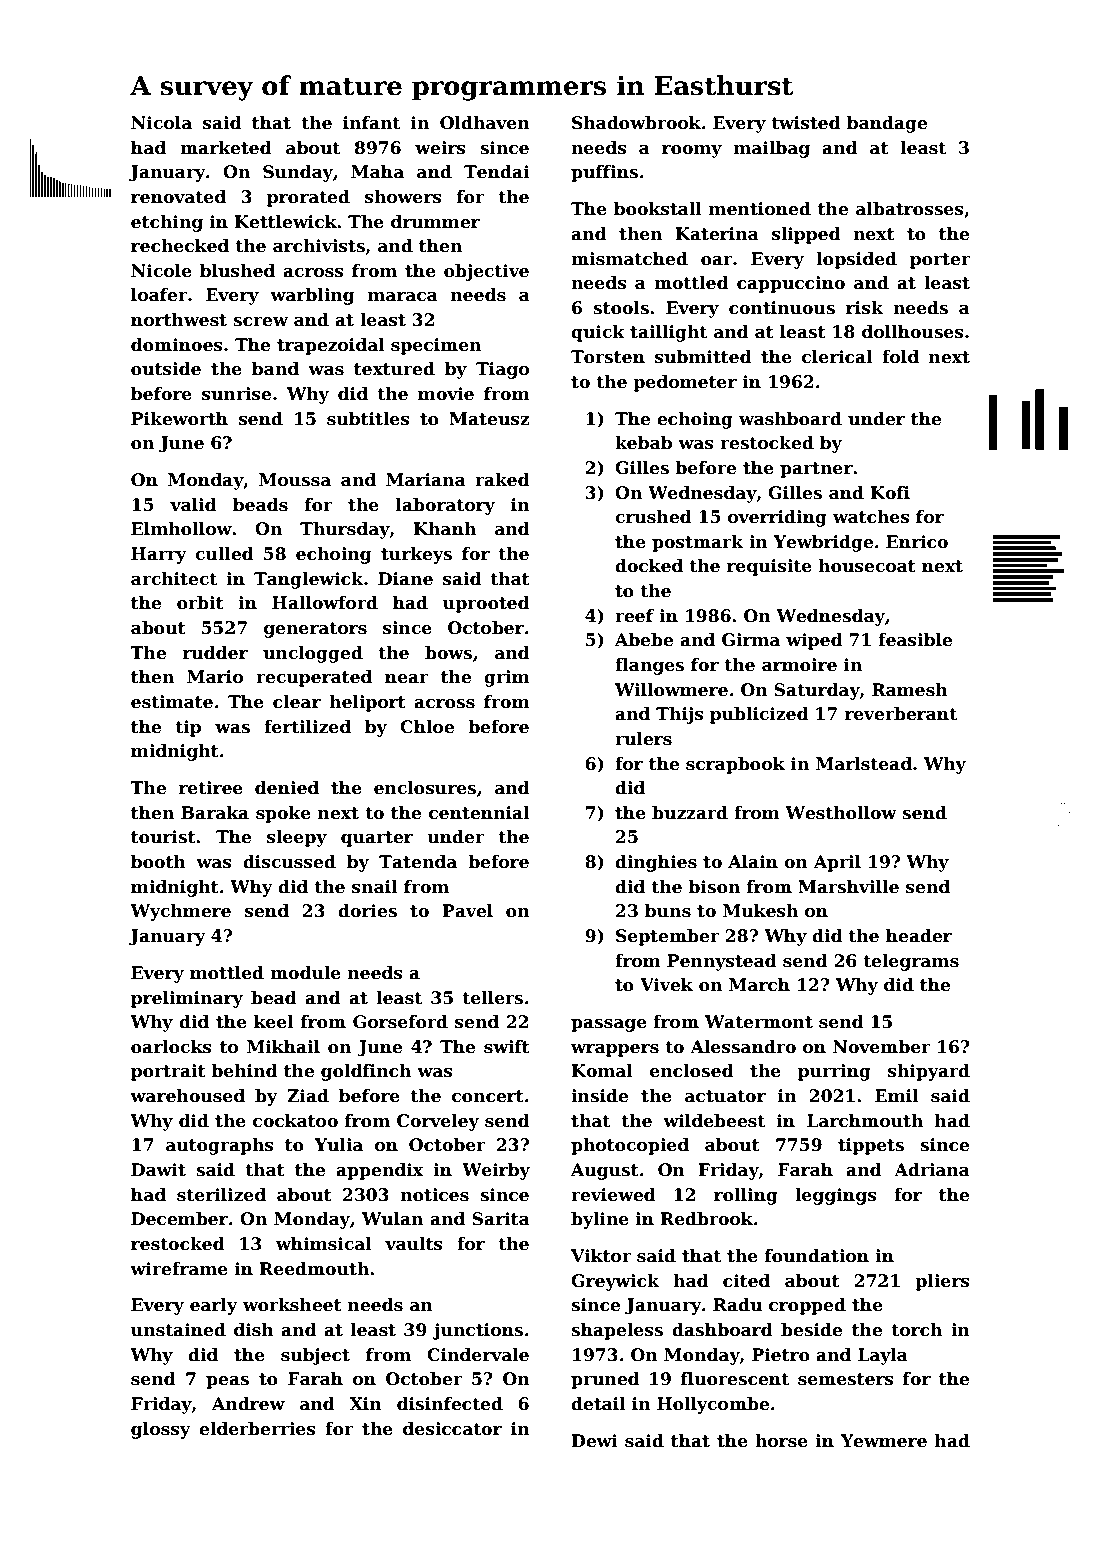 The image size is (1101, 1557). Describe the element at coordinates (159, 295) in the document. I see `loafer` at that location.
